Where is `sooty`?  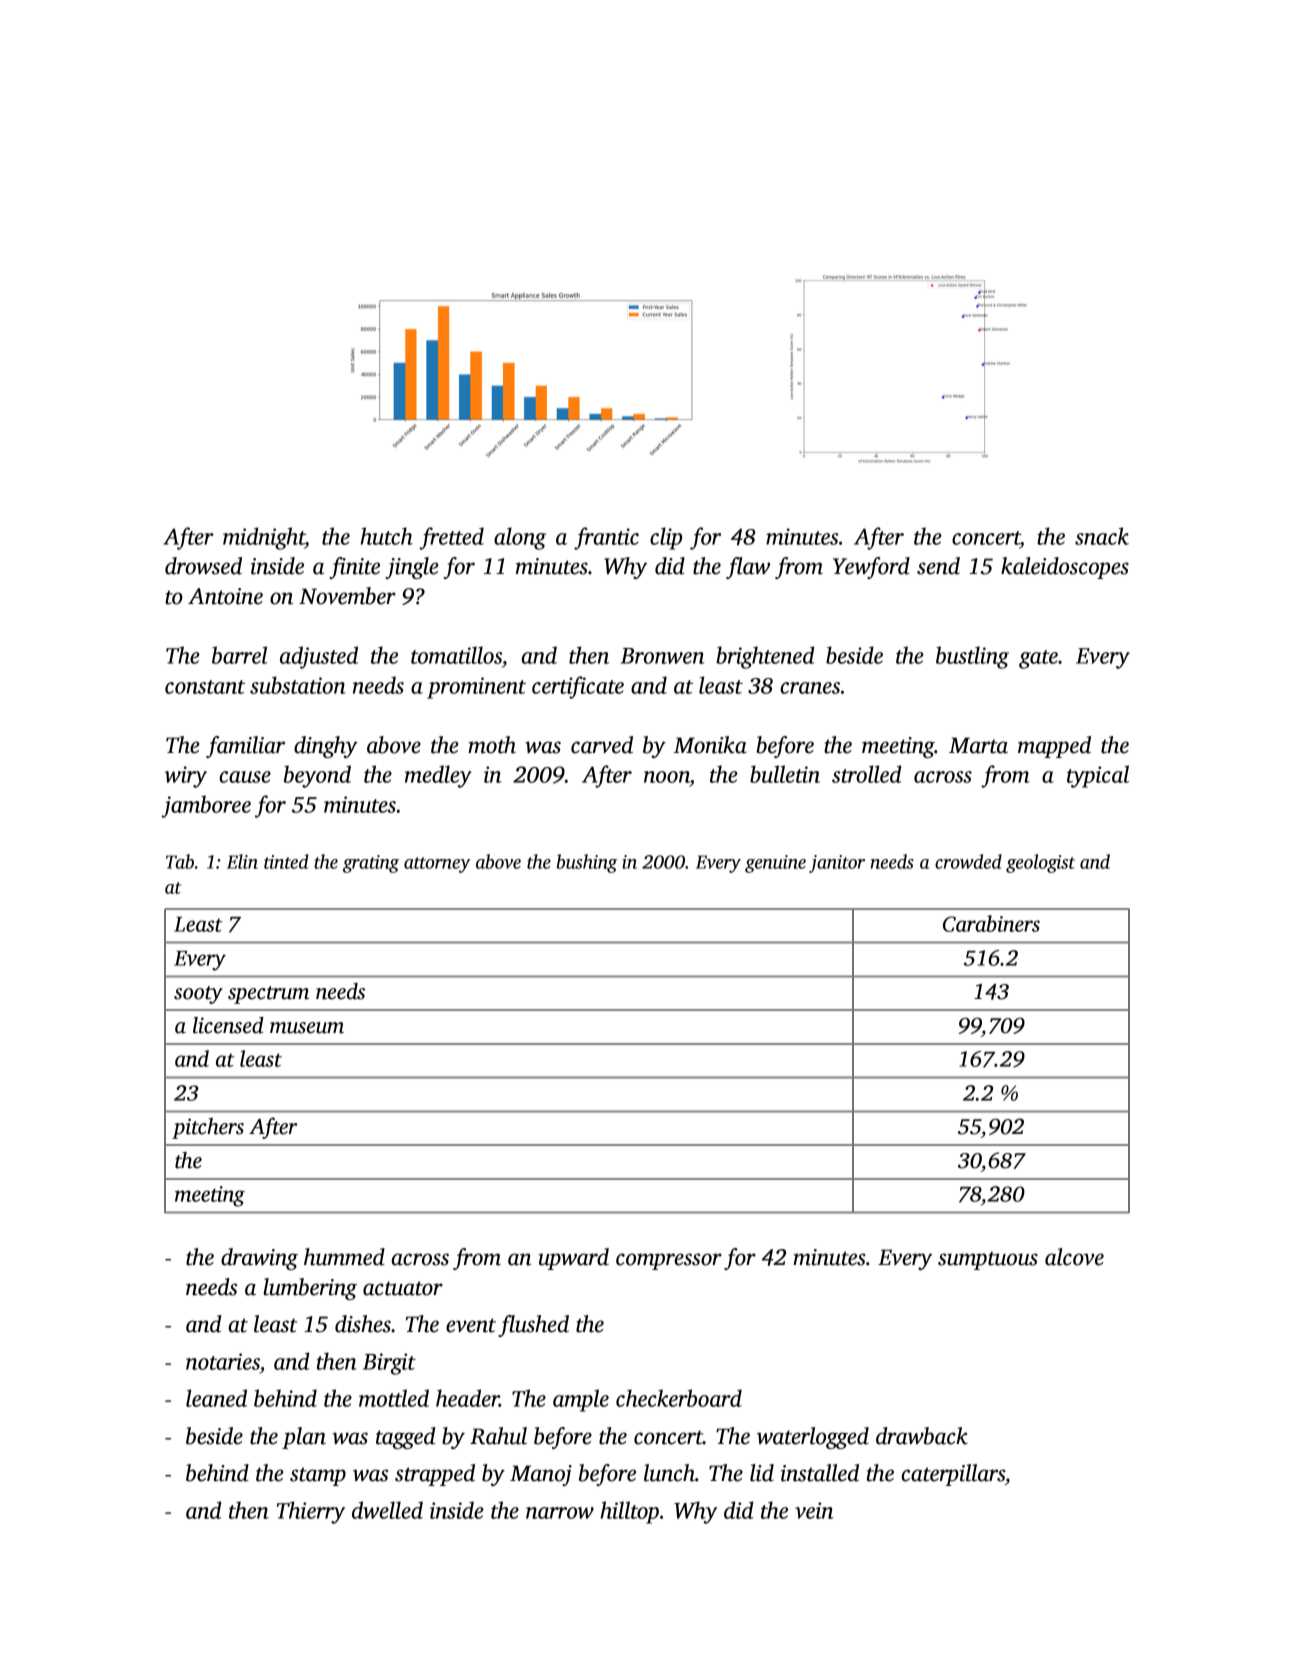 sooty is located at coordinates (198, 995).
